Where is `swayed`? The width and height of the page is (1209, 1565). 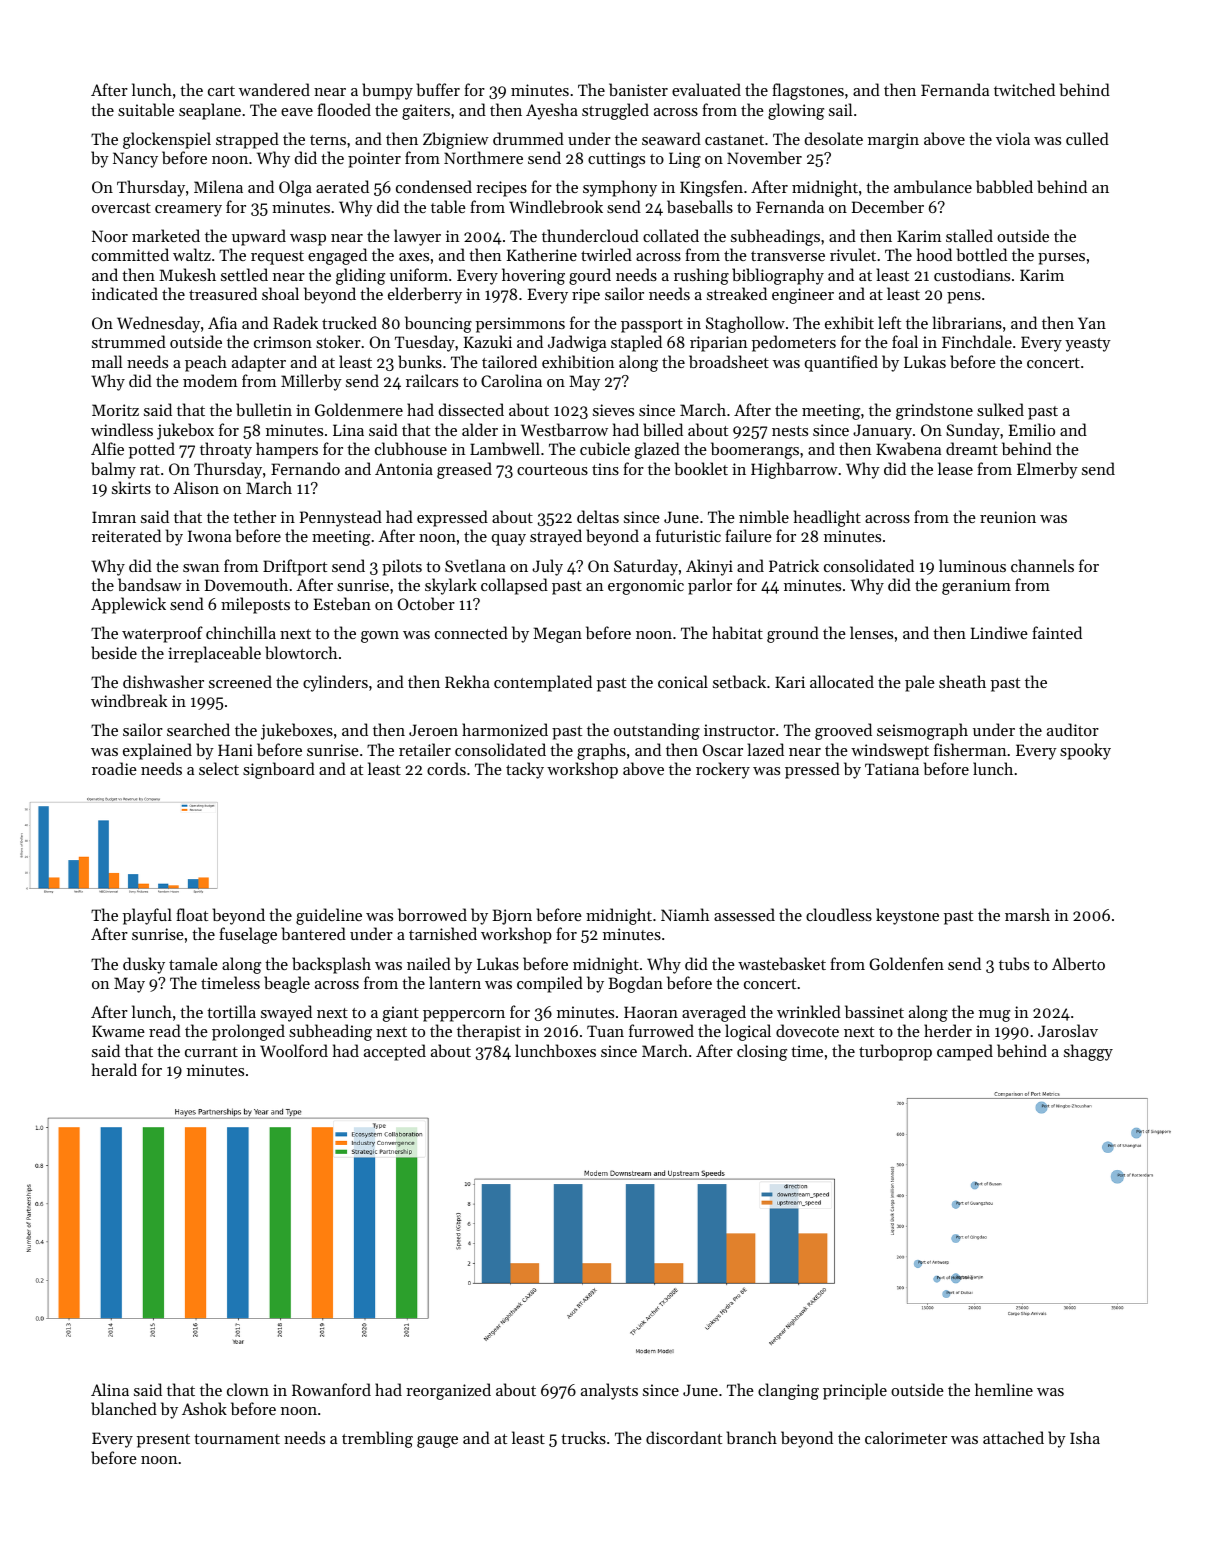
swayed is located at coordinates (286, 1013).
